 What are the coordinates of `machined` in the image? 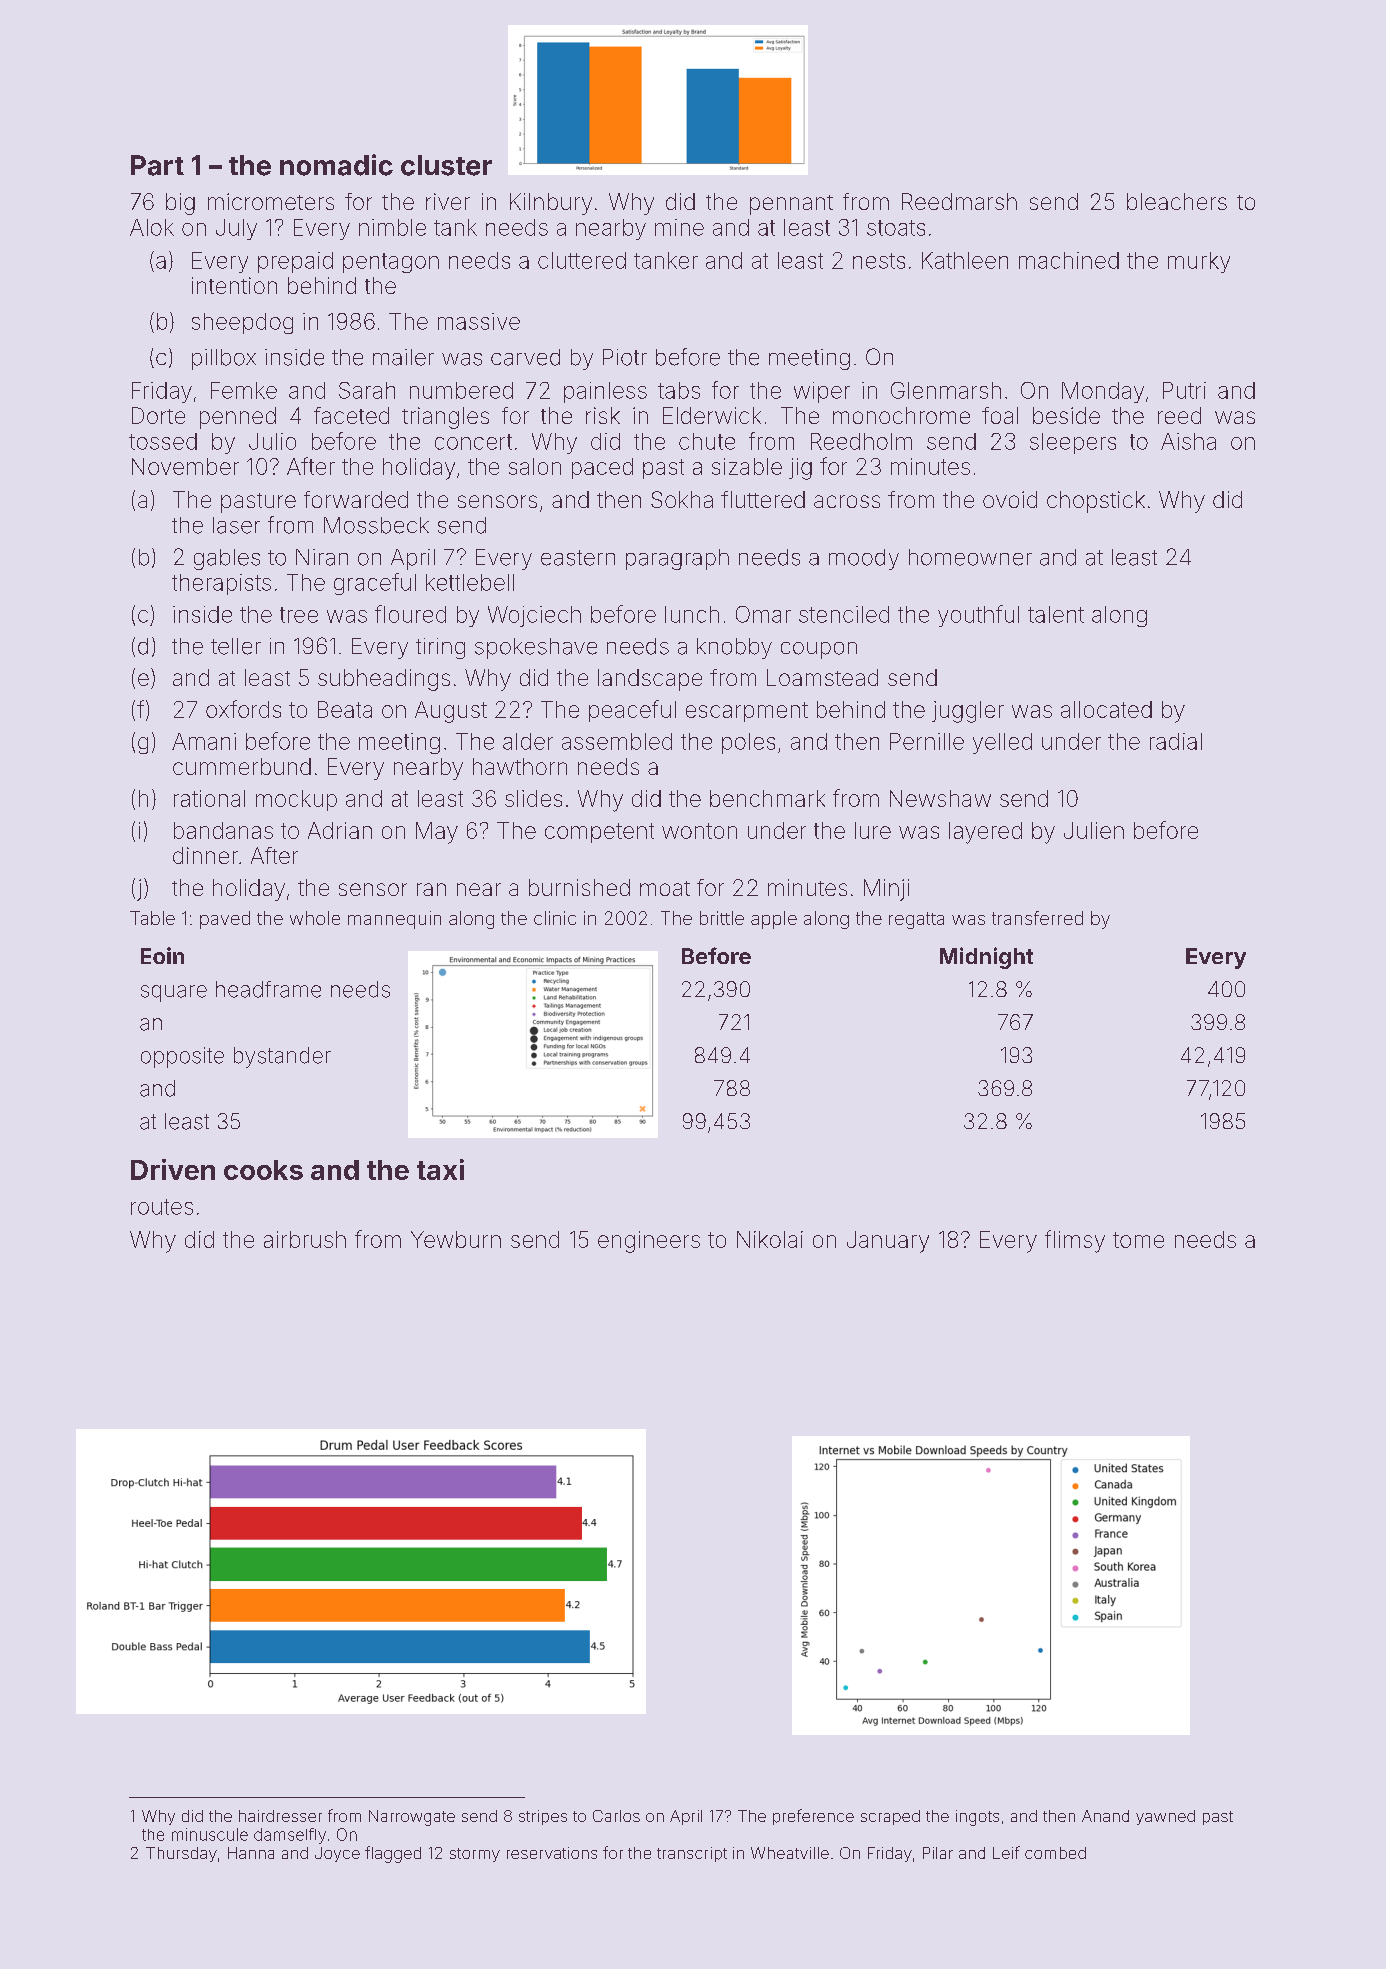 It's located at (1069, 260).
